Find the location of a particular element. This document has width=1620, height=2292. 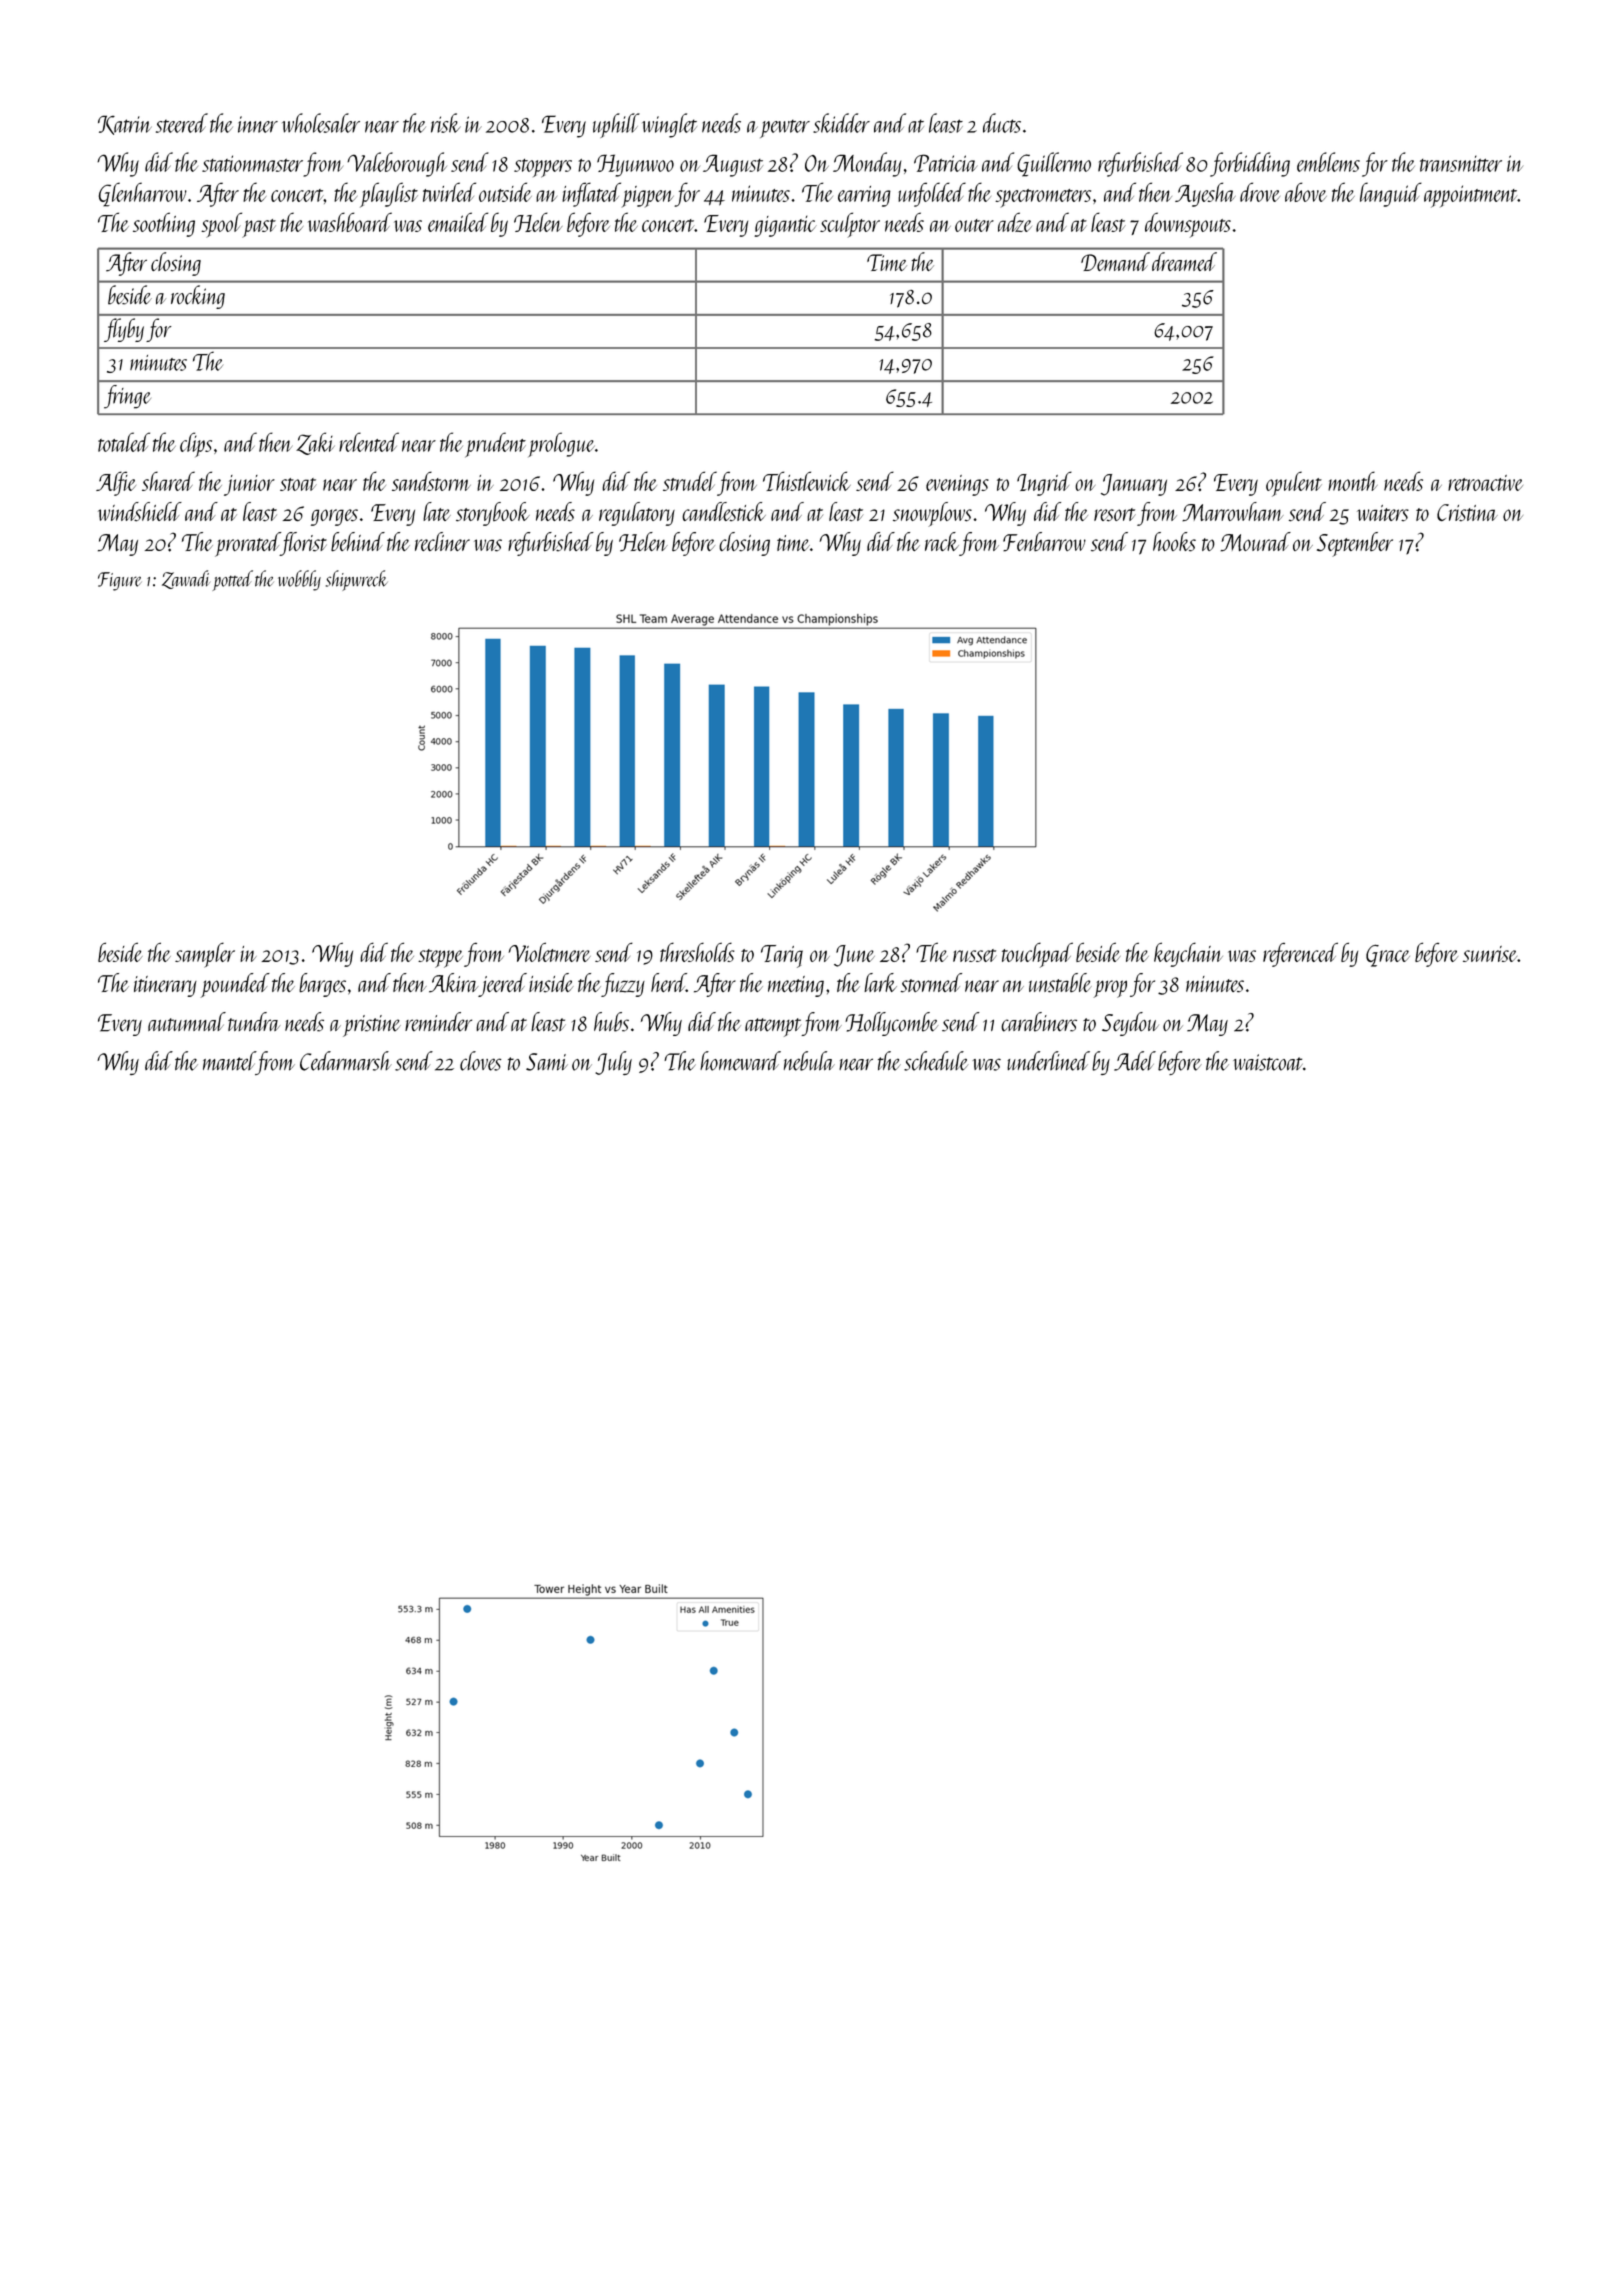

sampler is located at coordinates (205, 955).
